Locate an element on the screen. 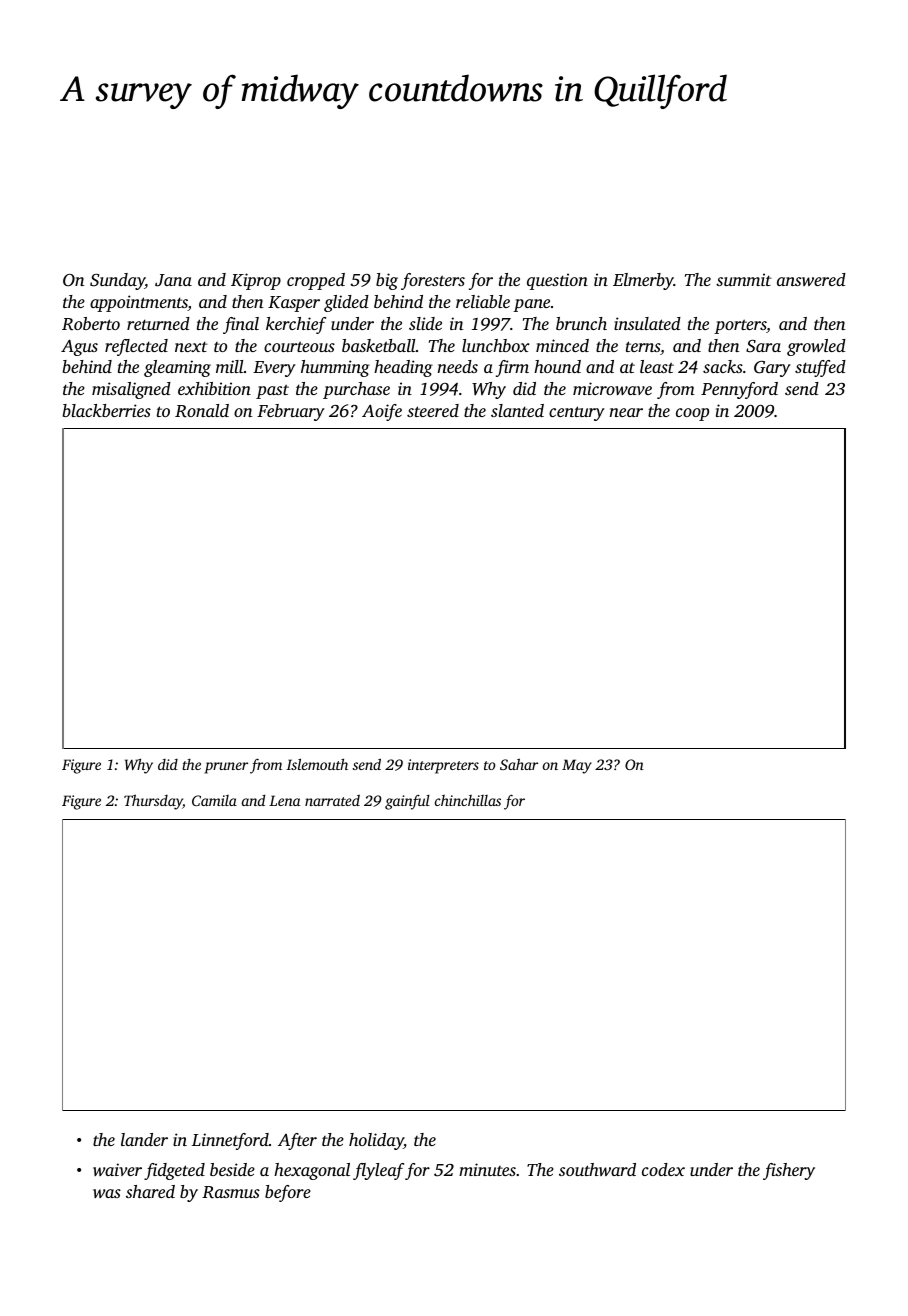  codex is located at coordinates (663, 1169).
